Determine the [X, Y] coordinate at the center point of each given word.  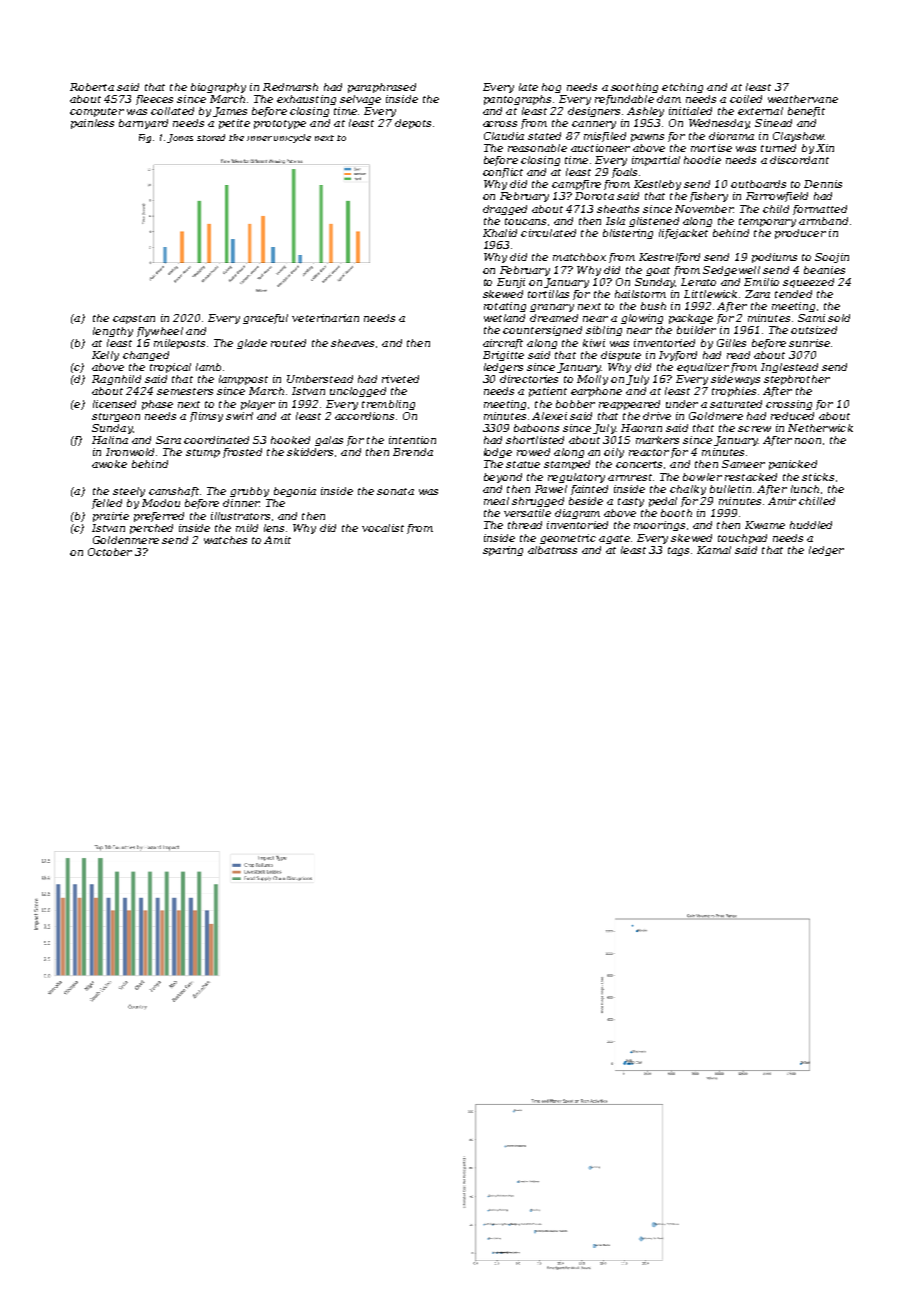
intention [412, 440]
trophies [734, 392]
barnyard [143, 124]
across [500, 124]
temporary [767, 222]
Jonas [180, 138]
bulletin [730, 489]
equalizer [703, 368]
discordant [799, 160]
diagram [577, 514]
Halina [110, 440]
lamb [208, 367]
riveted [400, 379]
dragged [505, 210]
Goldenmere [126, 540]
